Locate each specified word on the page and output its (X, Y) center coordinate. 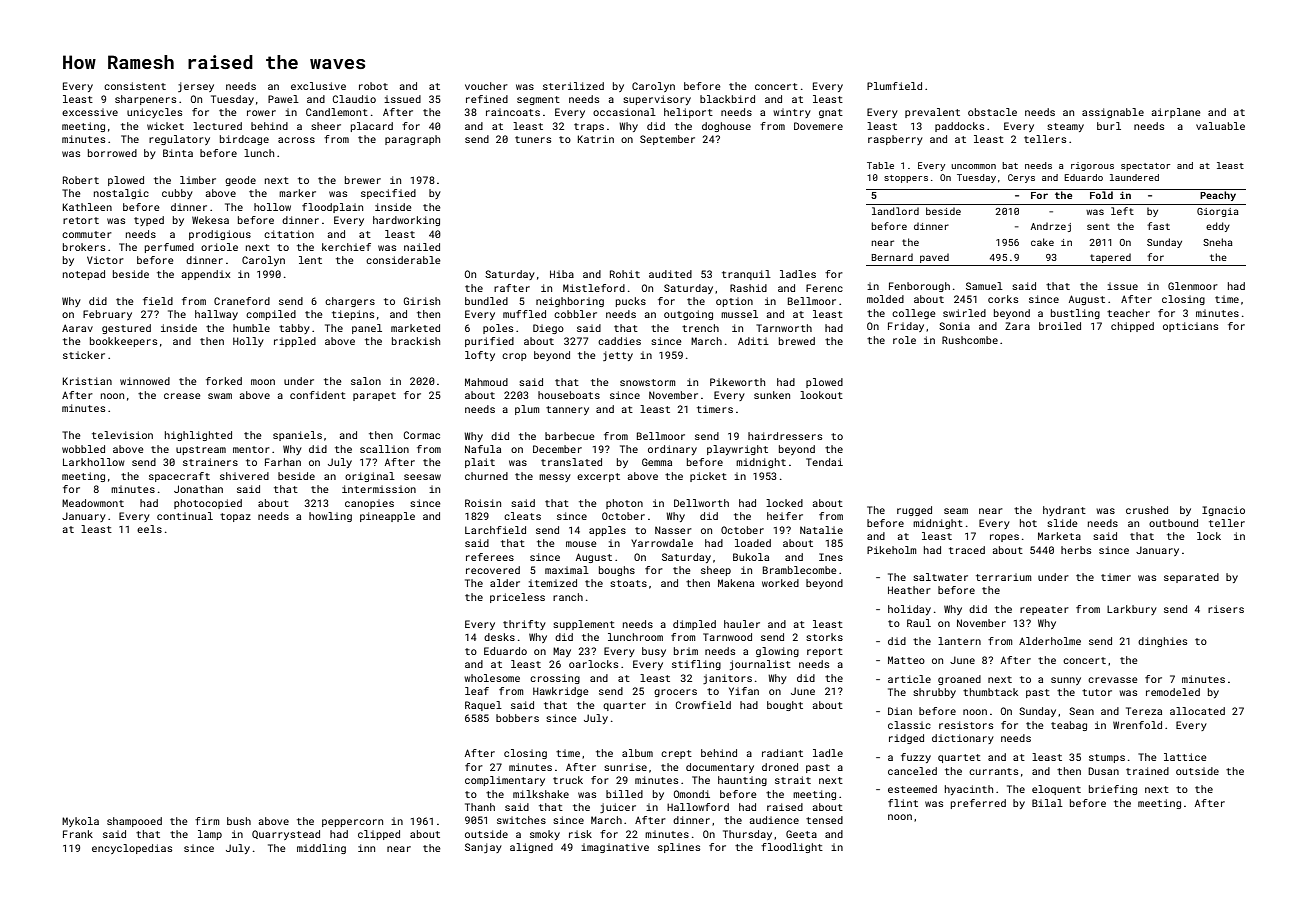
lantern (959, 641)
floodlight (792, 848)
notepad (84, 275)
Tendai (824, 462)
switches (521, 820)
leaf (477, 691)
